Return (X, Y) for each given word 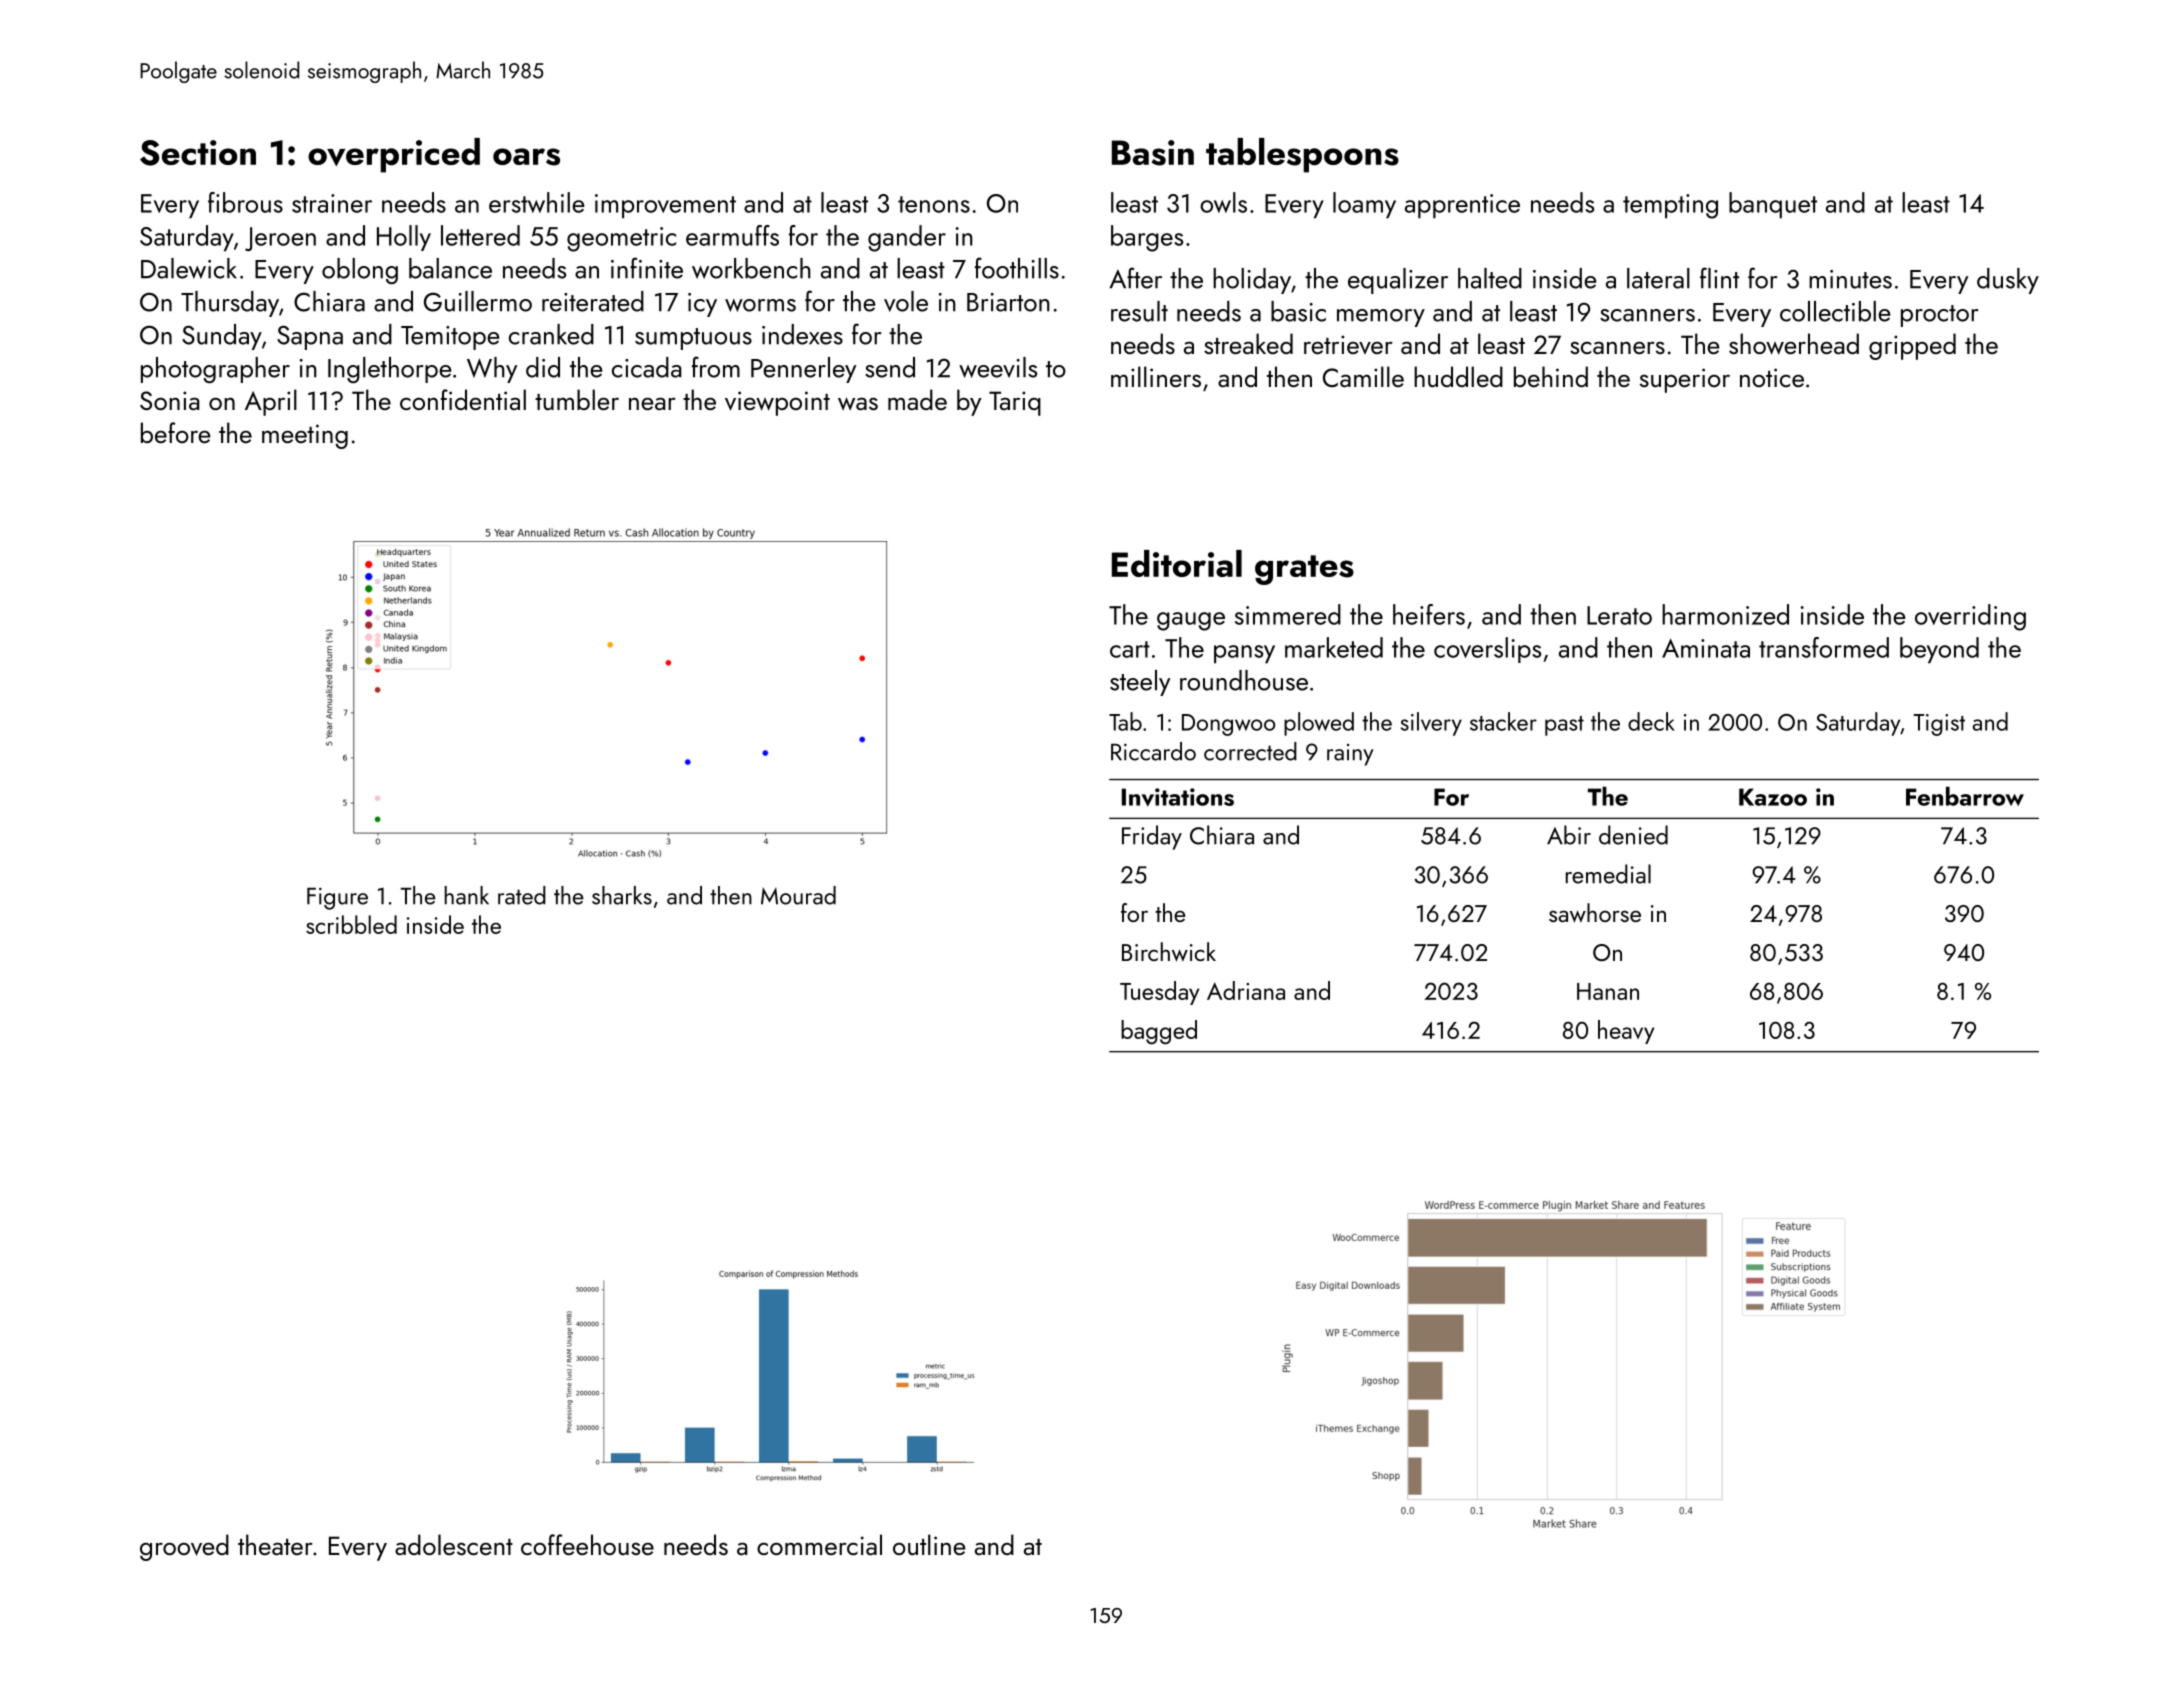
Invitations (1178, 797)
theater (275, 1544)
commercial (819, 1544)
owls (1223, 202)
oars (526, 157)
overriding (1970, 617)
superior (1685, 380)
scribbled (351, 924)
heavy (1626, 1032)
